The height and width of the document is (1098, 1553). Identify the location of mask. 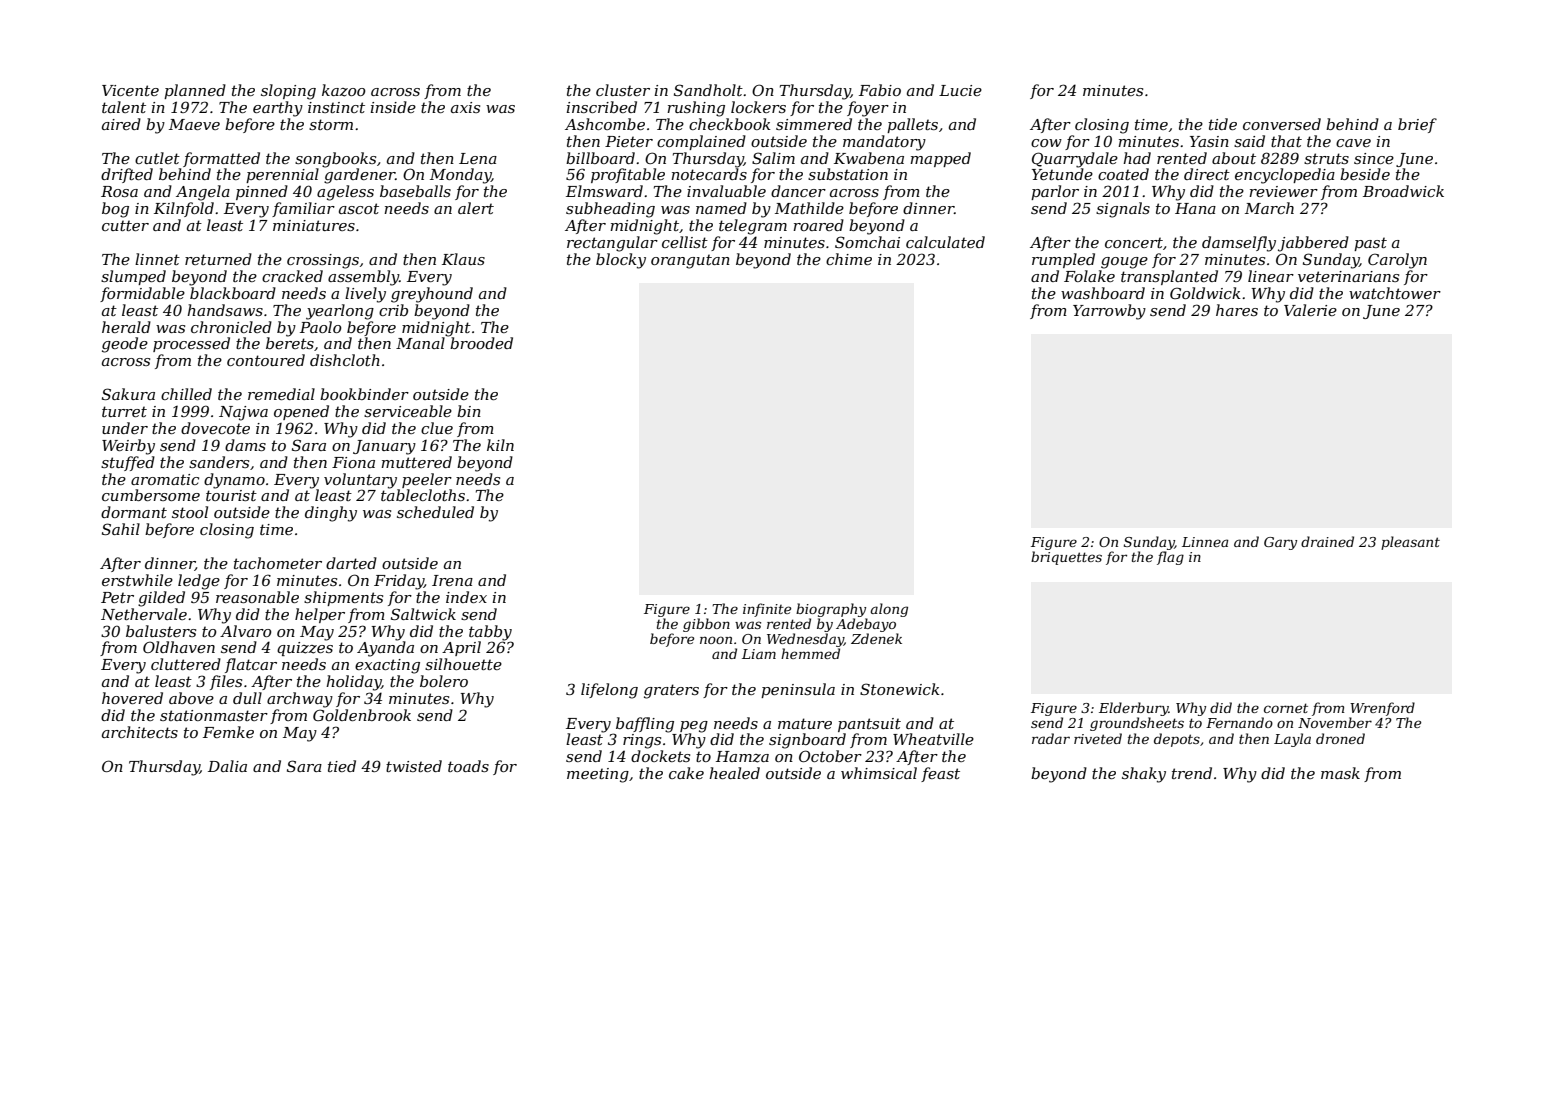
(1340, 773).
